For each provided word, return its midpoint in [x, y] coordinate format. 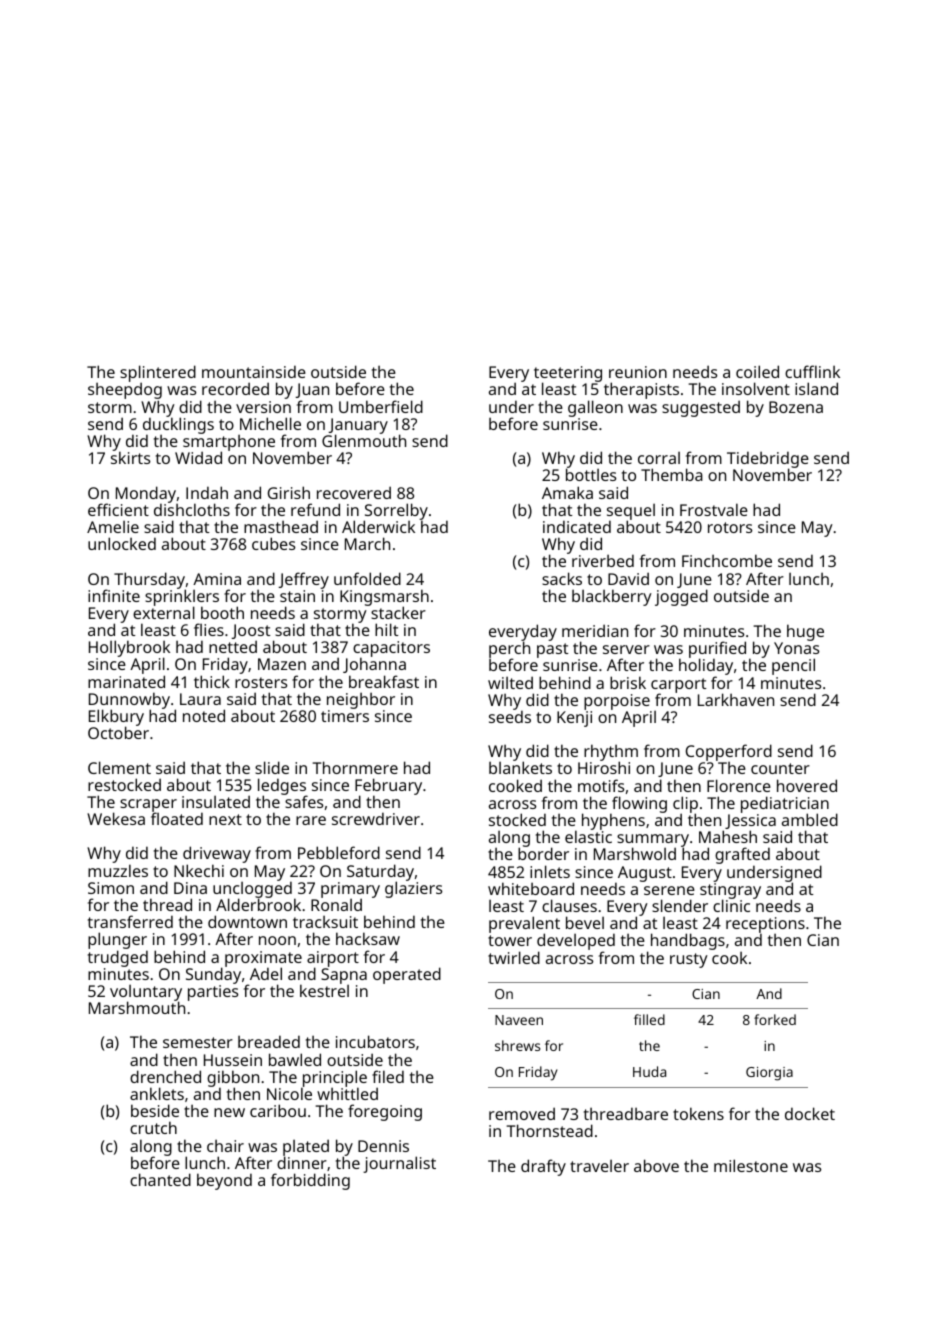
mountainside [254, 371]
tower [510, 940]
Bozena [796, 407]
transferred [130, 921]
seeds [510, 717]
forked [775, 1019]
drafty [543, 1167]
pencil [793, 667]
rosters [261, 682]
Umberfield [381, 406]
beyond [224, 1181]
